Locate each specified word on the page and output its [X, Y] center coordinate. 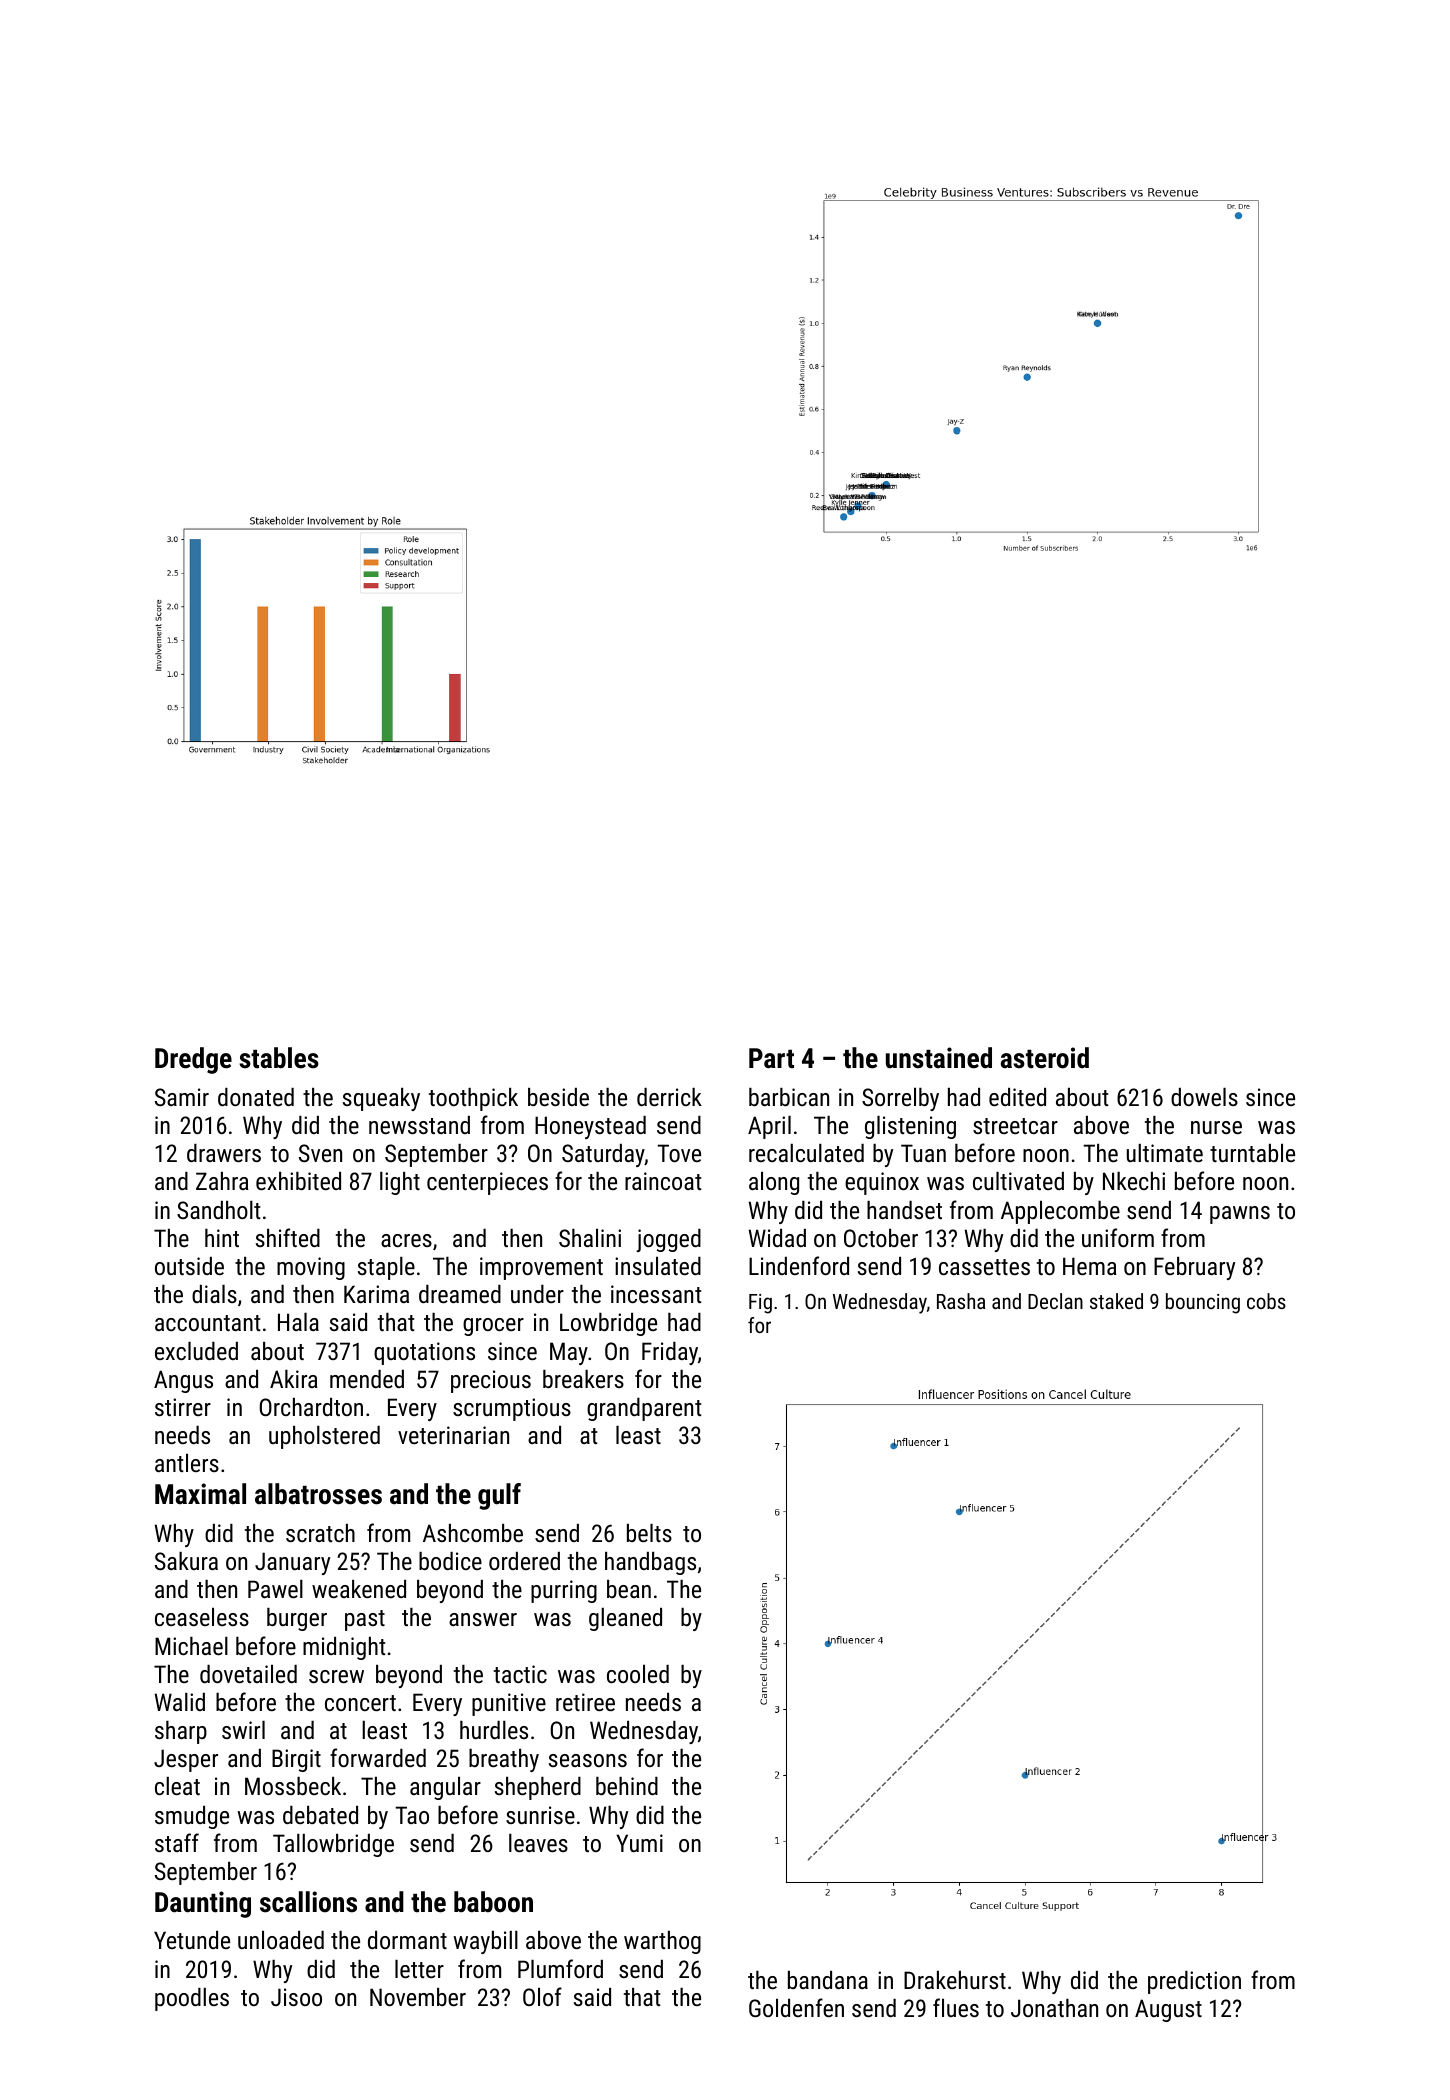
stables [279, 1058]
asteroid [1045, 1058]
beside [558, 1097]
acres [406, 1240]
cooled [638, 1674]
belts [649, 1533]
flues [956, 2007]
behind [627, 1786]
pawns [1240, 1215]
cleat [177, 1786]
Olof [542, 1996]
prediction [1194, 1982]
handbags [650, 1563]
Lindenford [799, 1265]
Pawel [275, 1589]
